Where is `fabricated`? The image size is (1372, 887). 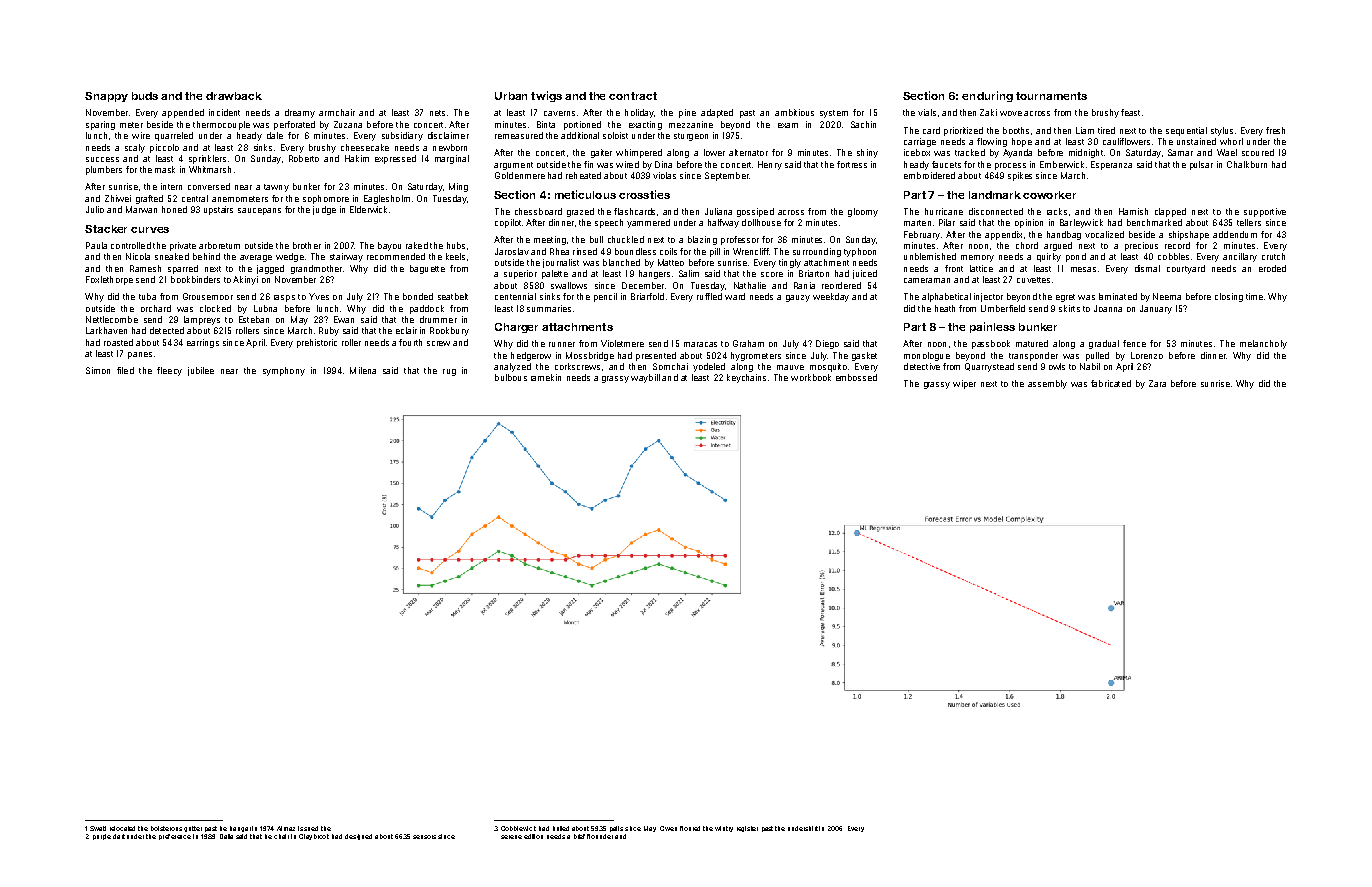 fabricated is located at coordinates (1111, 383).
